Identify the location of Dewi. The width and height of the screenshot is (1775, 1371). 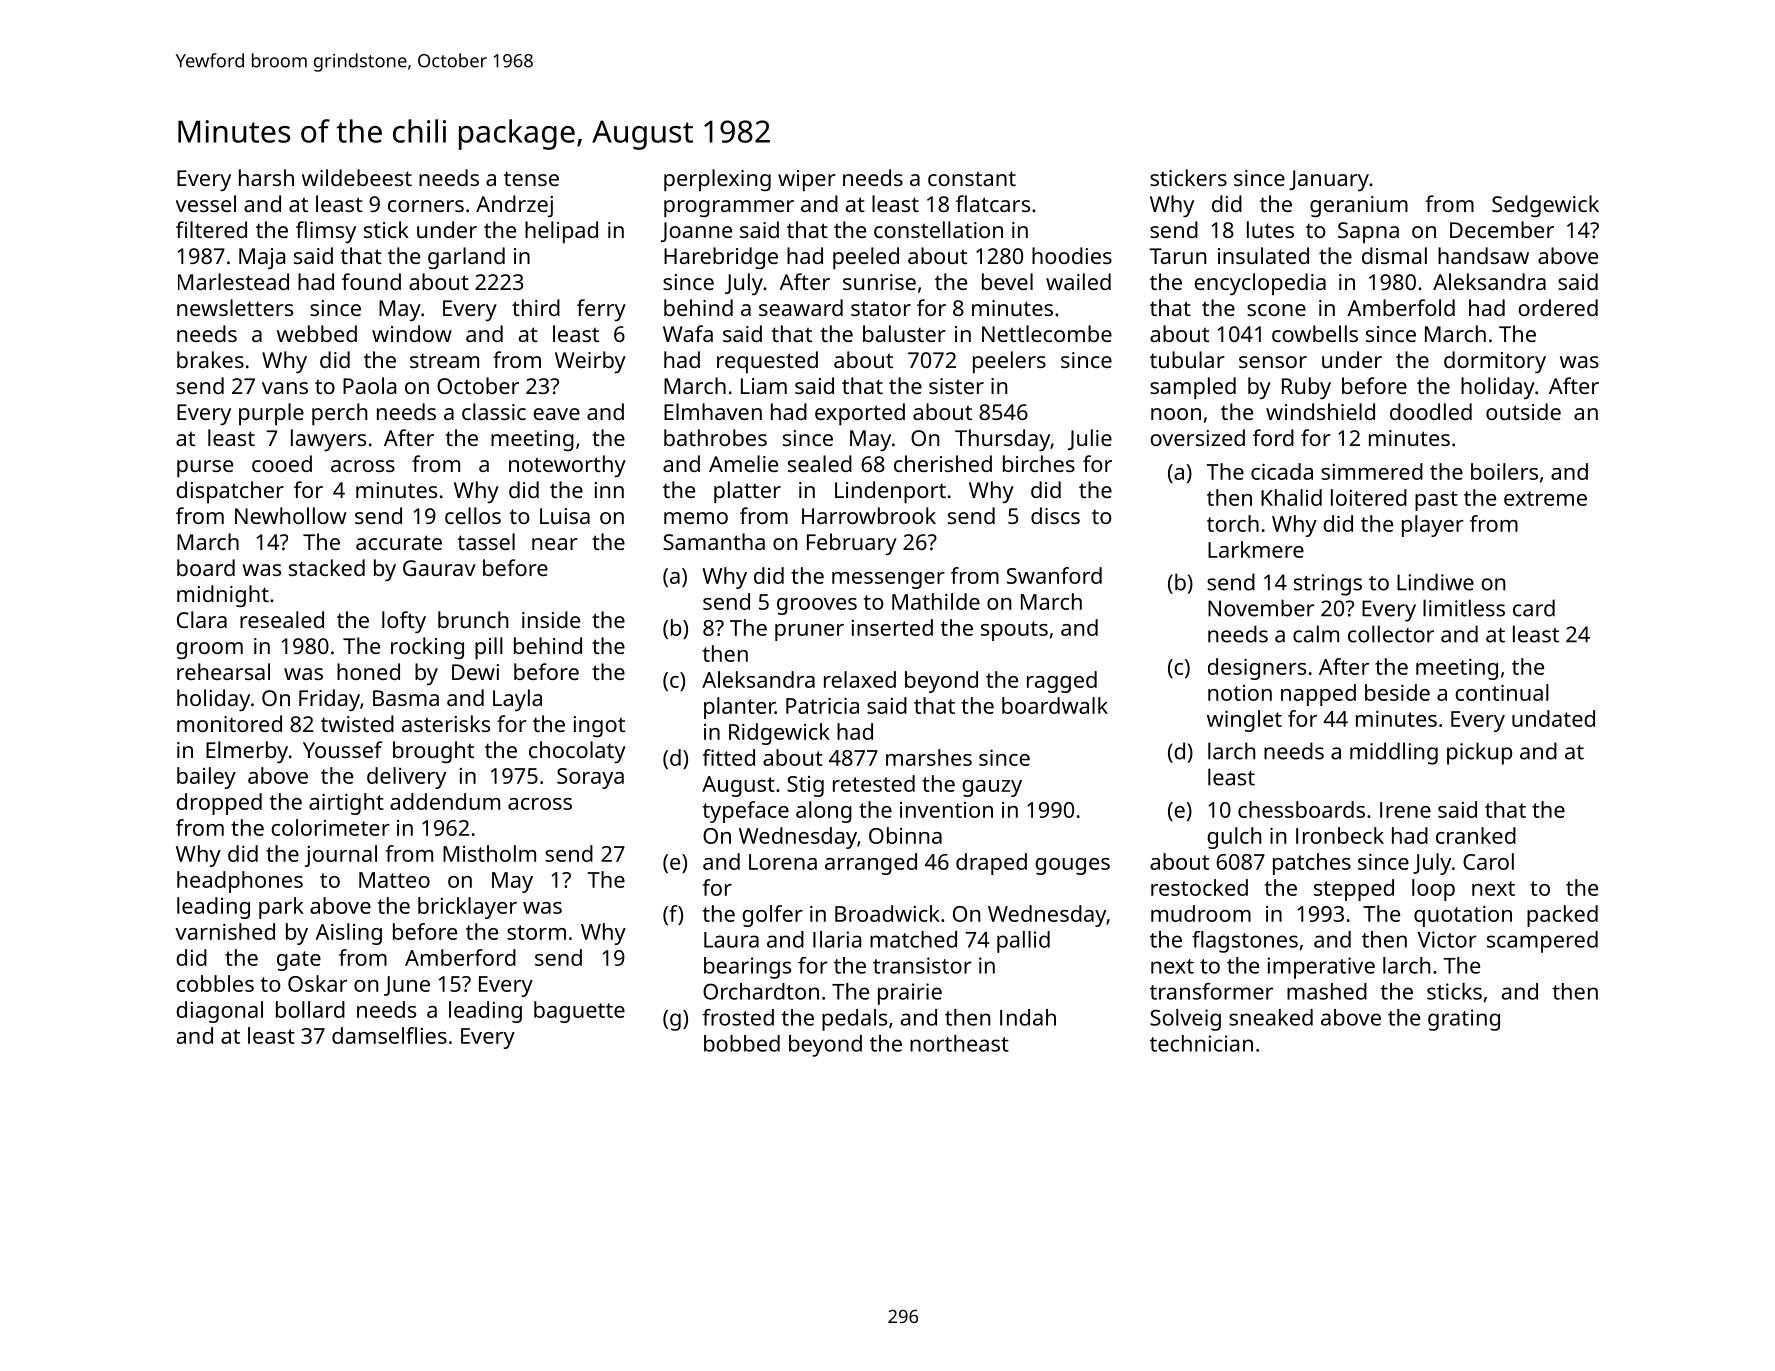
(475, 672).
